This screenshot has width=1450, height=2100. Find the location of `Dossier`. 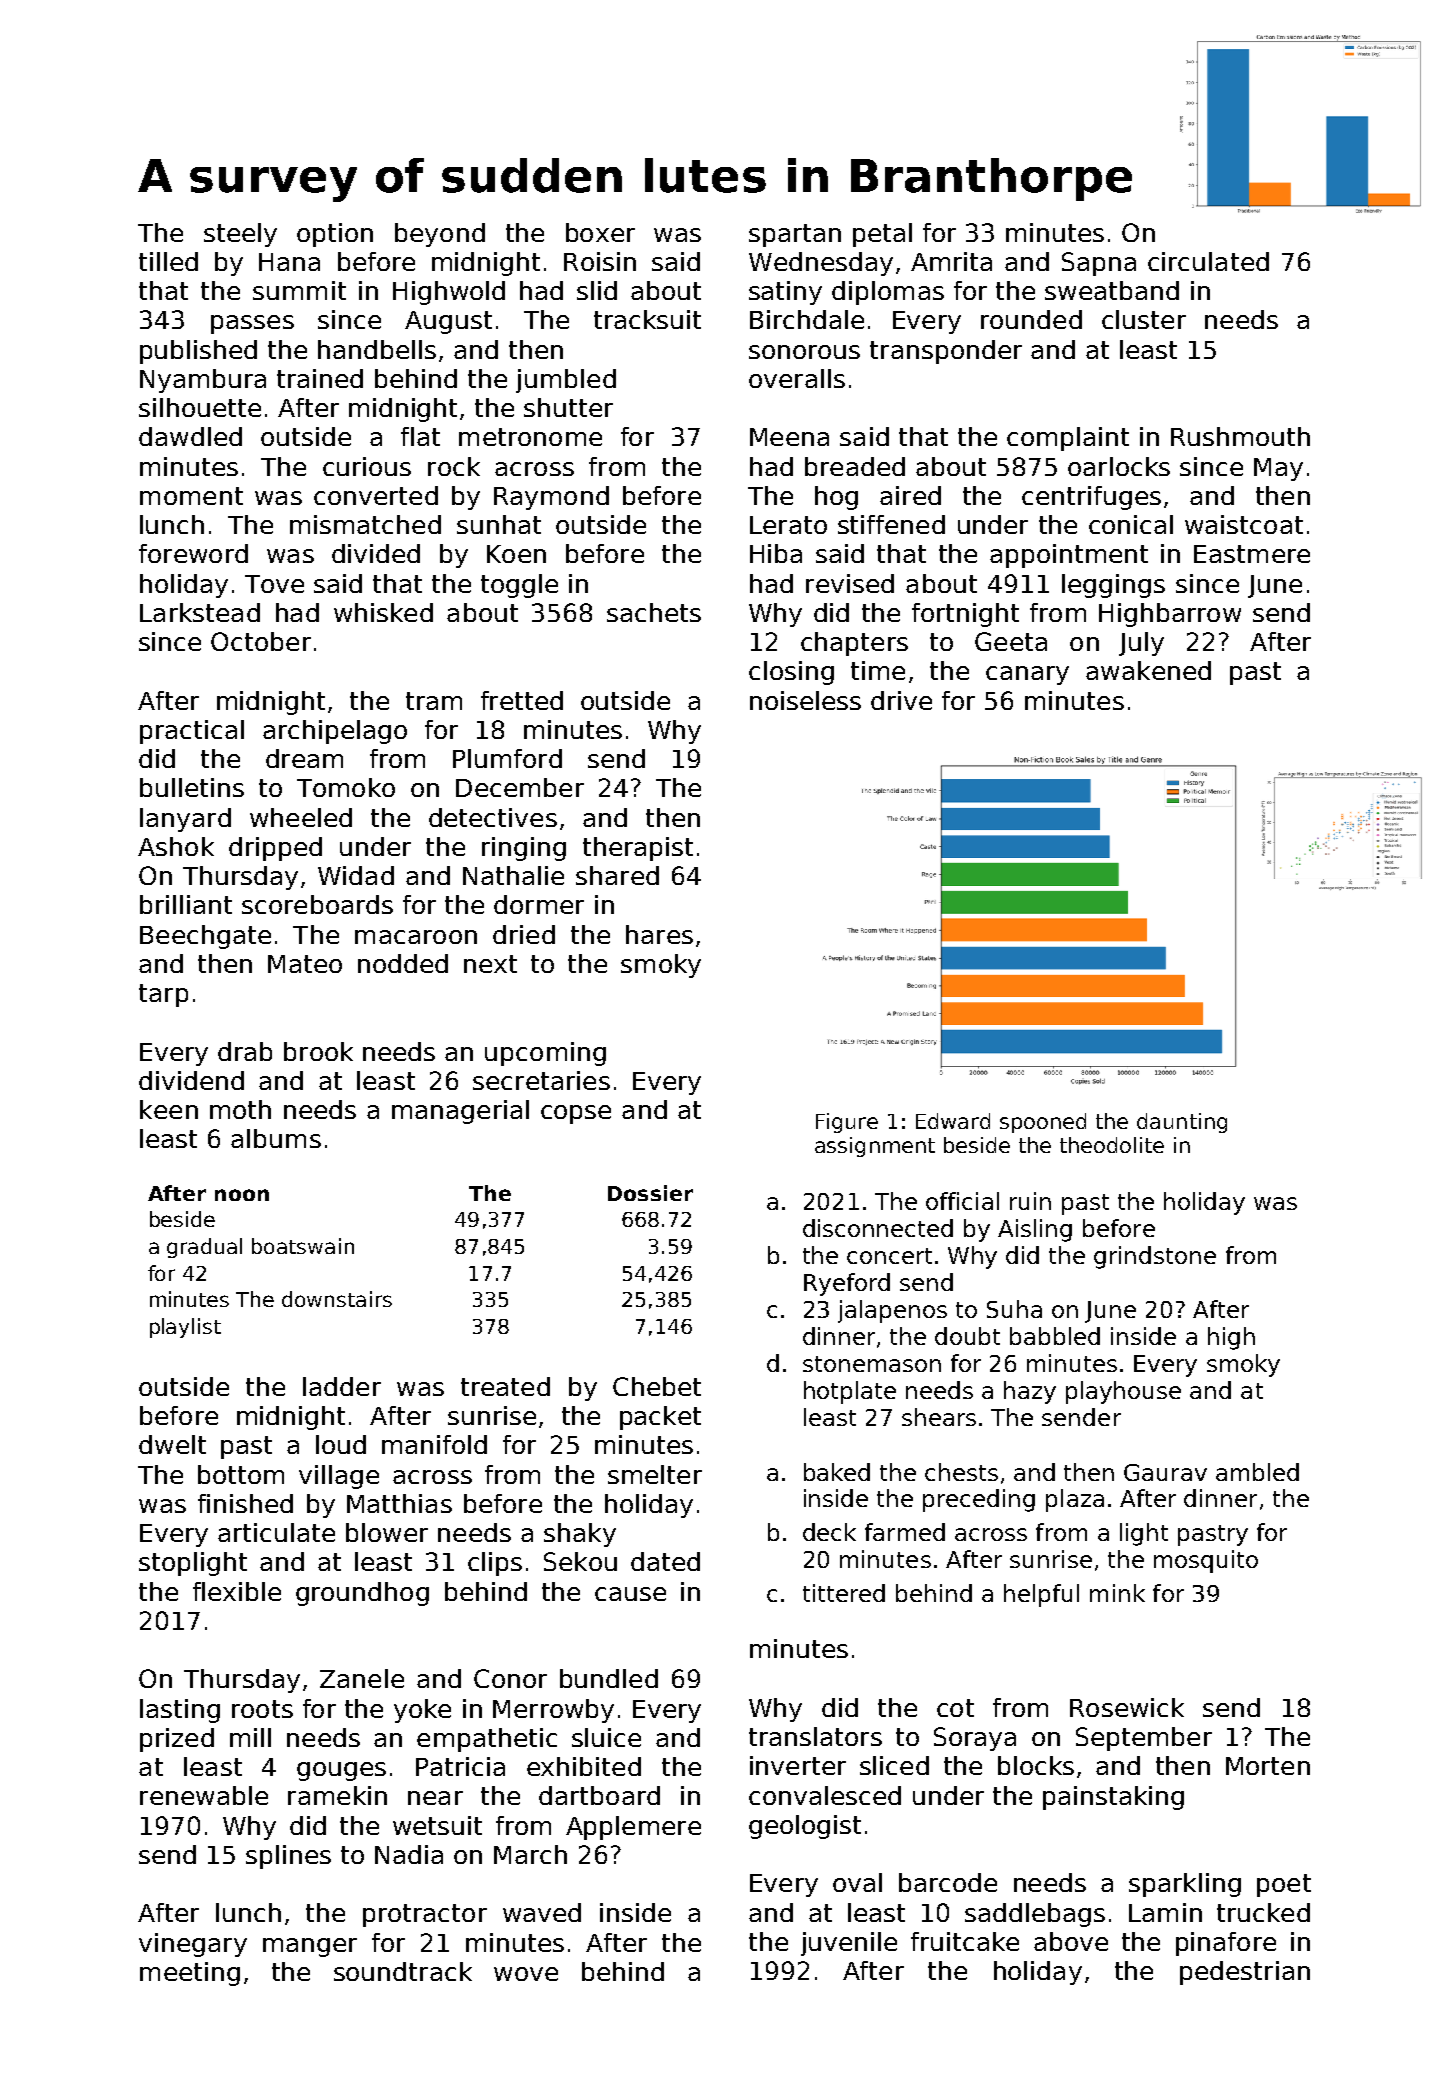

Dossier is located at coordinates (650, 1193).
